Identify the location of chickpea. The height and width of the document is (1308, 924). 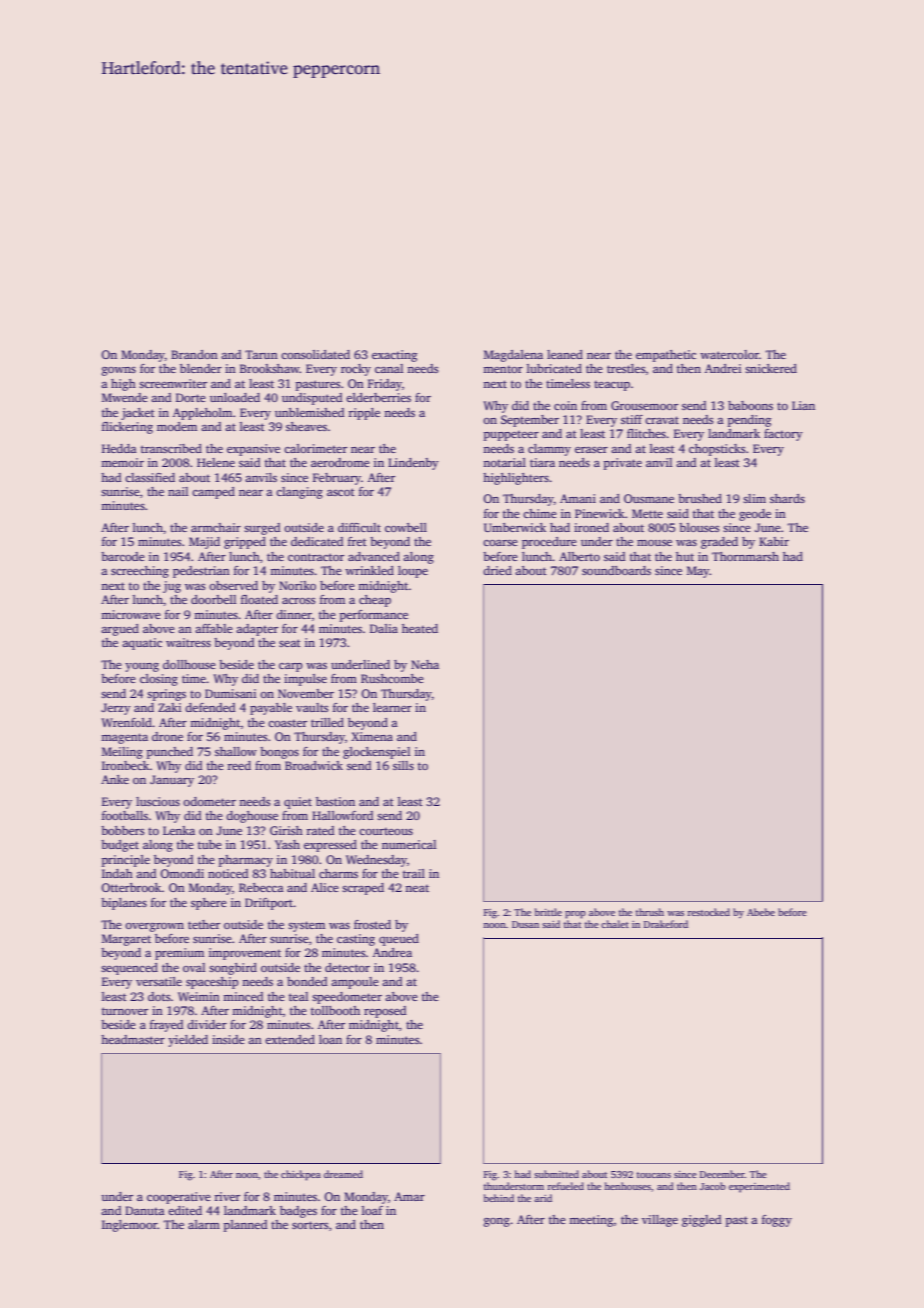
(301, 1175).
